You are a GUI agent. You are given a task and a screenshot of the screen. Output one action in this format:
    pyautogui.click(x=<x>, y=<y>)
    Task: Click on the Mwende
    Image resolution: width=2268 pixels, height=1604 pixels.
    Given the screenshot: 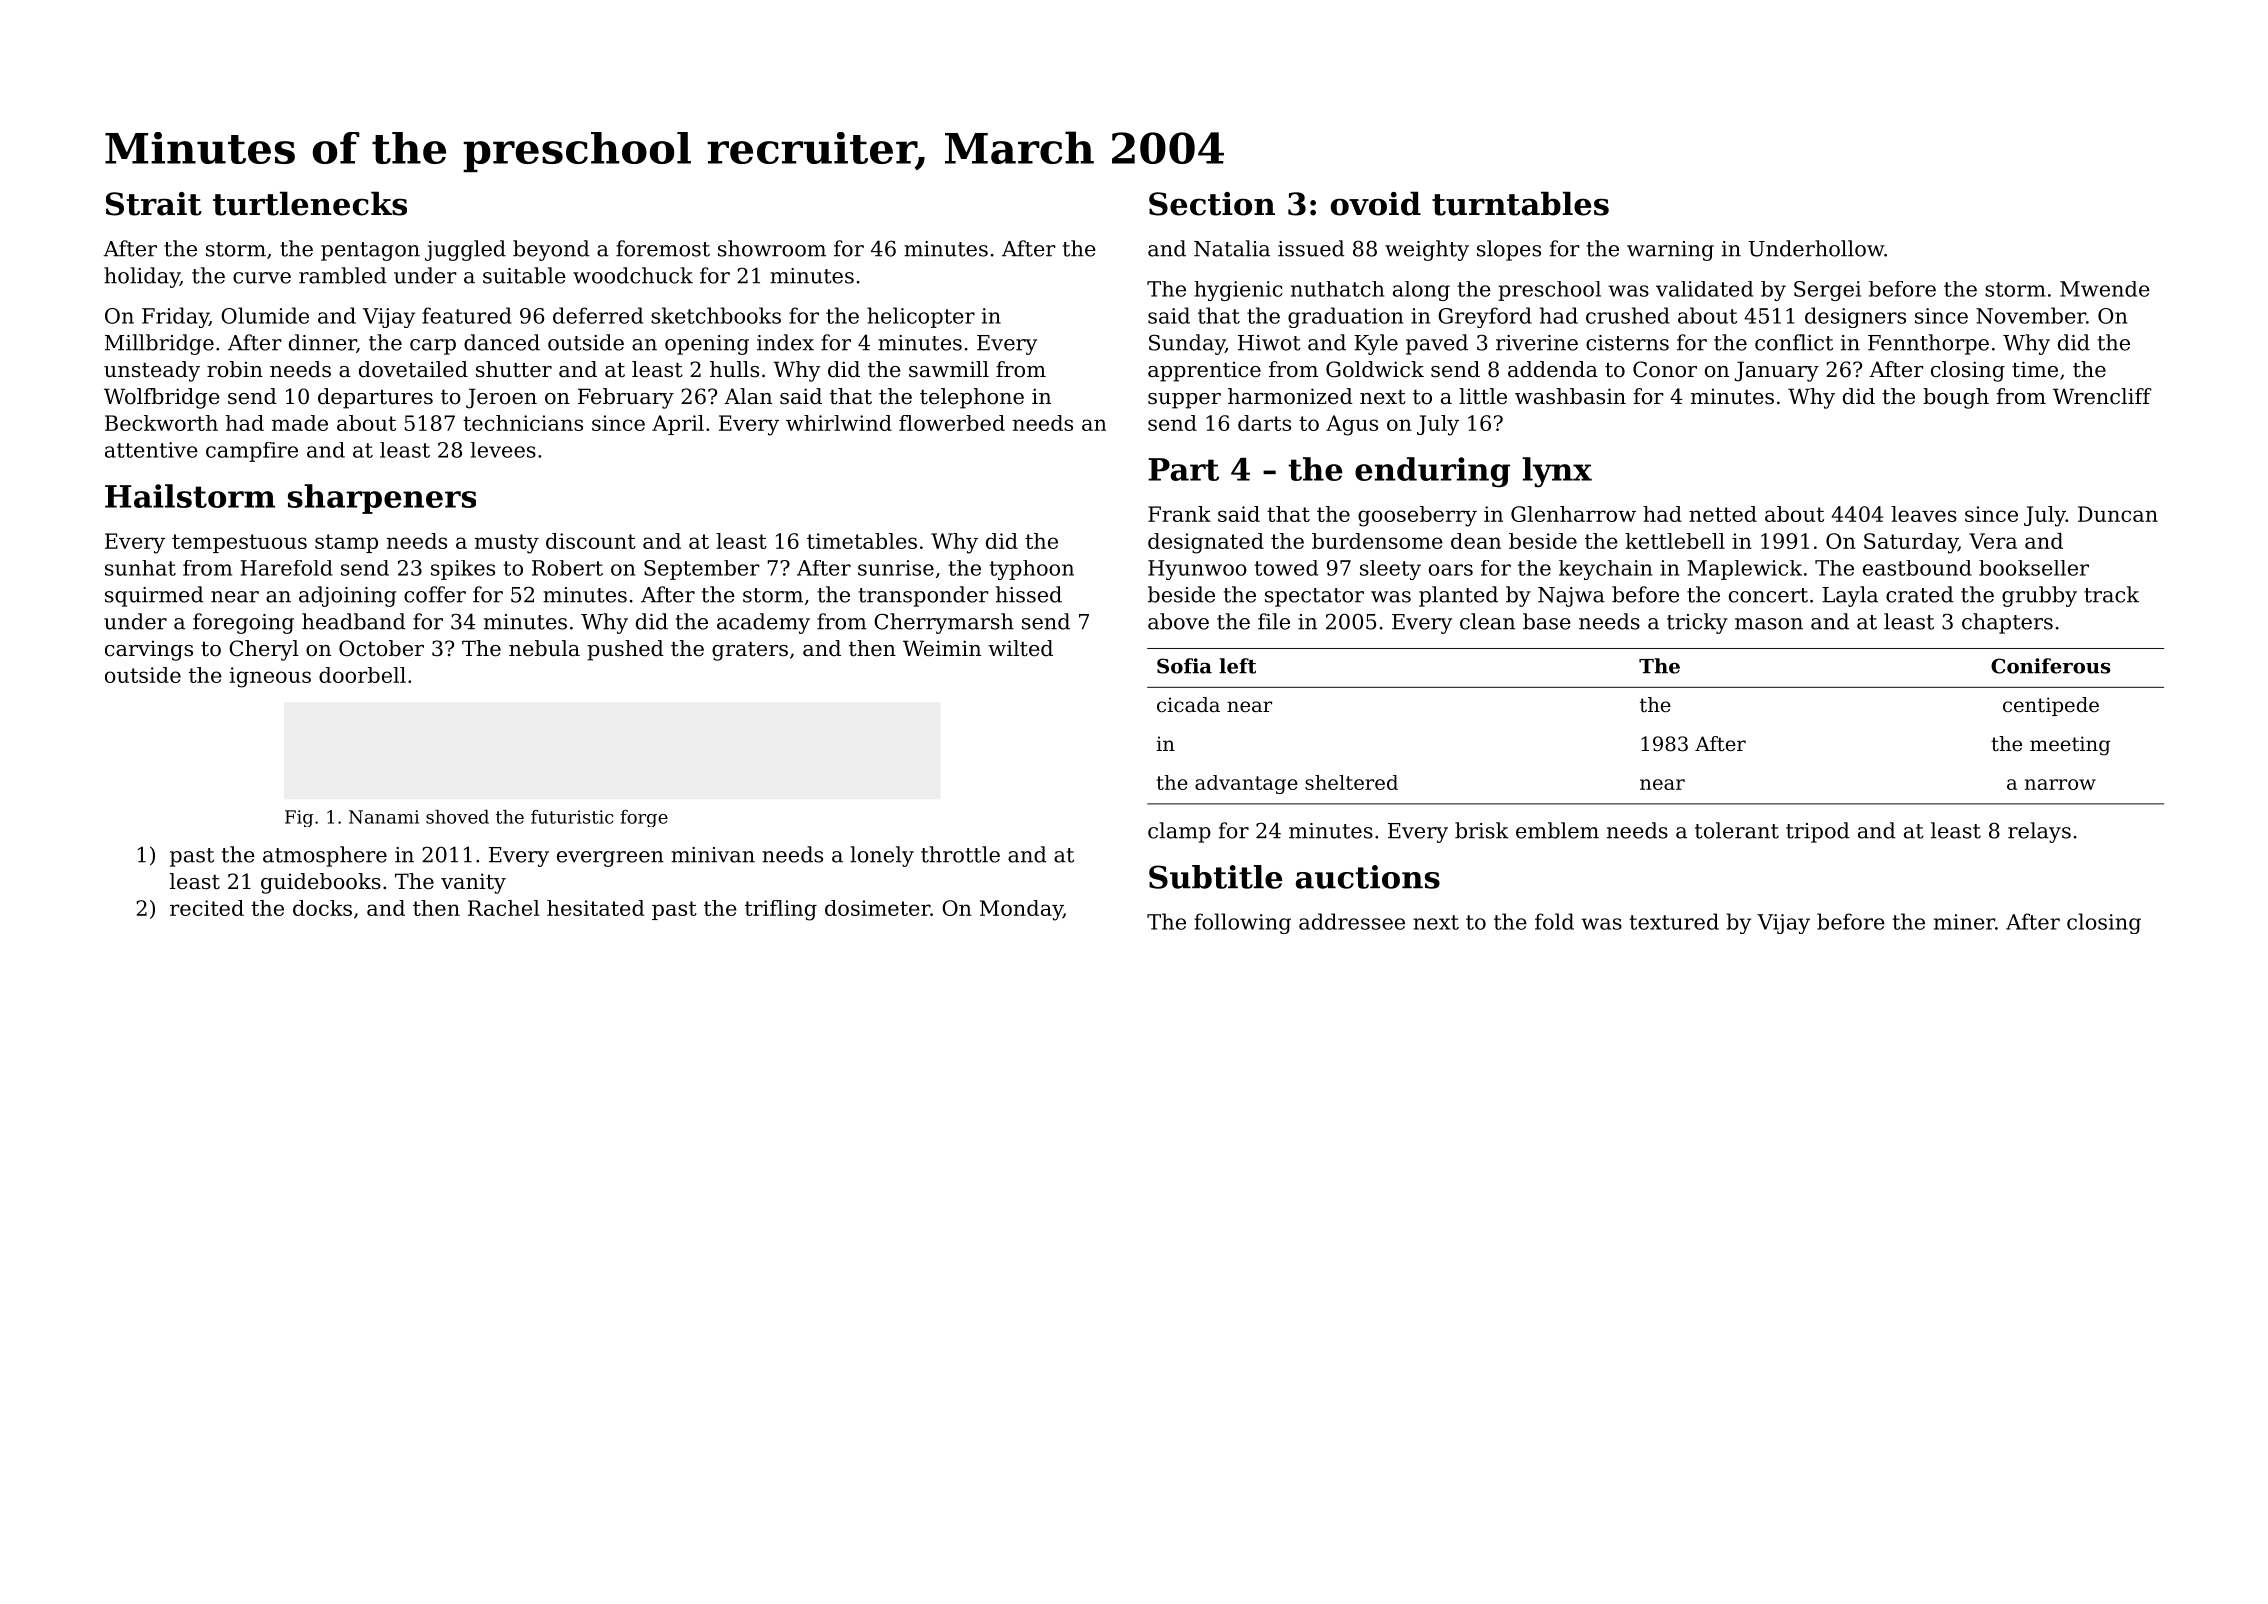 What is the action you would take?
    pyautogui.click(x=2105, y=289)
